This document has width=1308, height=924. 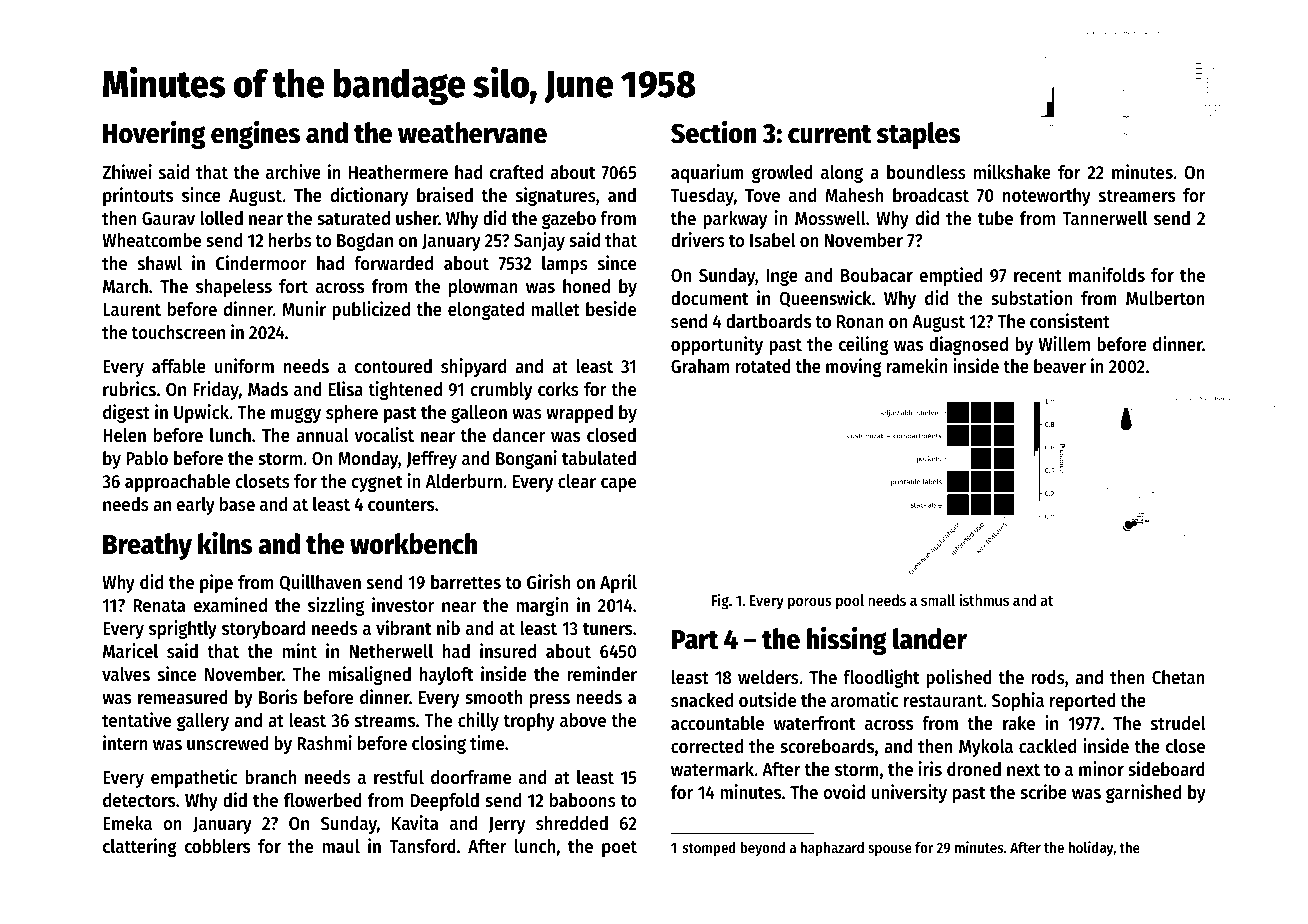 What do you see at coordinates (138, 196) in the document?
I see `printouts` at bounding box center [138, 196].
